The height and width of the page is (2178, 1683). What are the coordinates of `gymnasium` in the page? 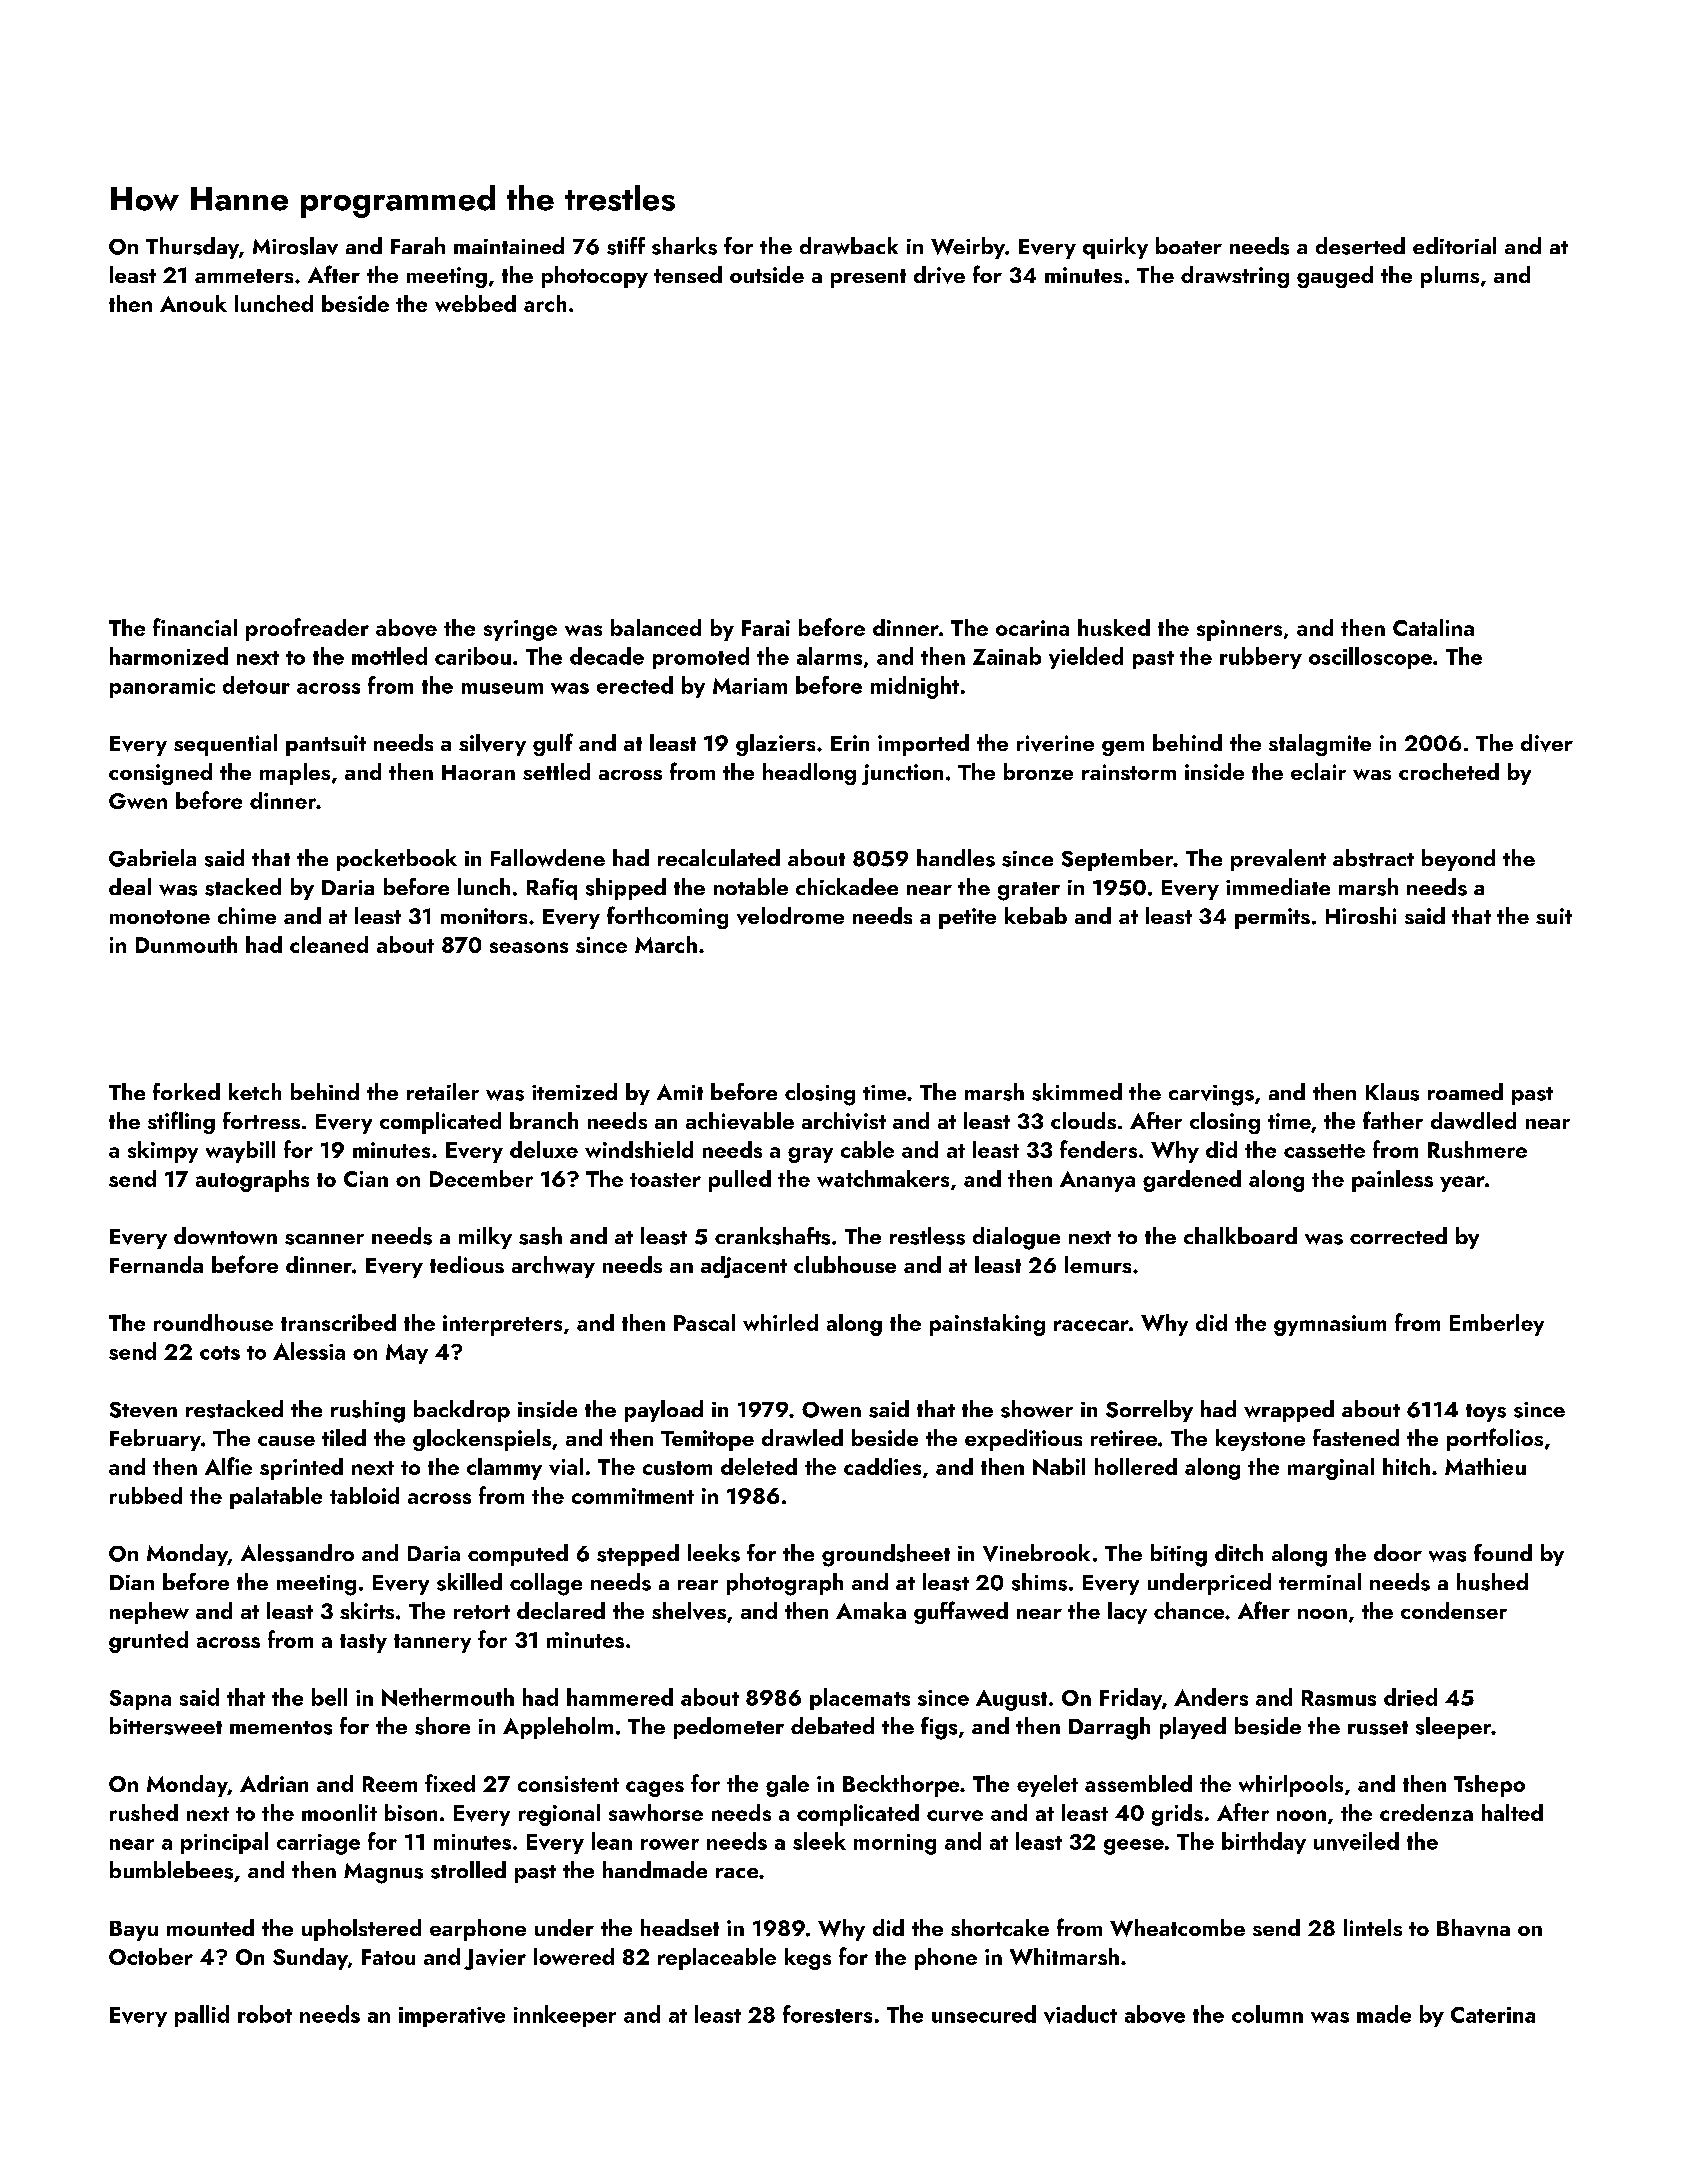 It's located at (1330, 1325).
